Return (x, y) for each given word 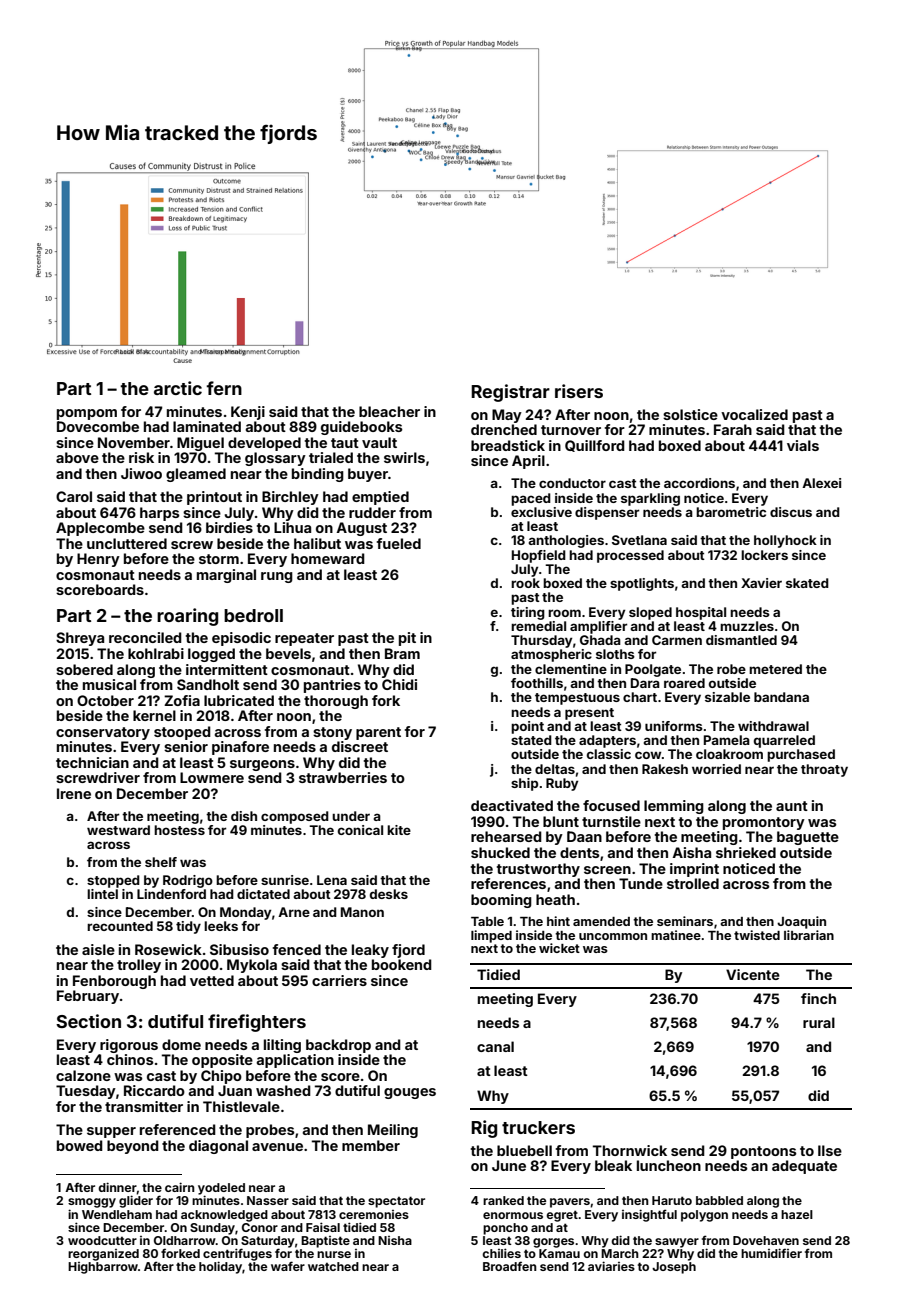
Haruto (672, 1200)
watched (333, 1266)
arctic (178, 388)
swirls (404, 457)
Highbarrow (103, 1268)
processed (630, 556)
